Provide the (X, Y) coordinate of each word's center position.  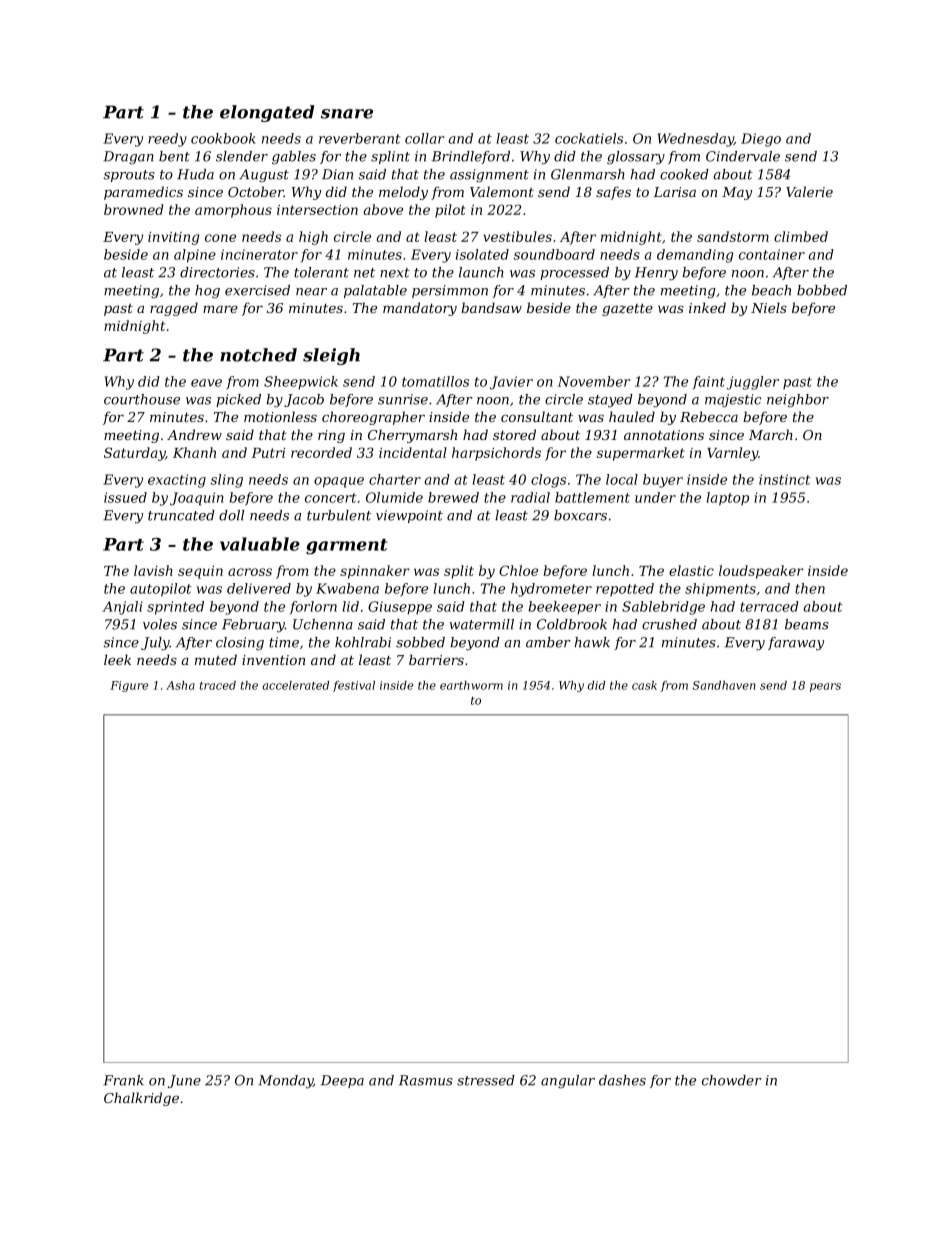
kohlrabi (363, 642)
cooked (684, 174)
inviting (173, 238)
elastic (691, 570)
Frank (123, 1080)
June (184, 1081)
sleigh (331, 356)
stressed (486, 1080)
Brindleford (471, 157)
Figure (129, 686)
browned (133, 209)
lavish (153, 570)
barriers (436, 659)
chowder (732, 1080)
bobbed (822, 290)
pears (825, 687)
